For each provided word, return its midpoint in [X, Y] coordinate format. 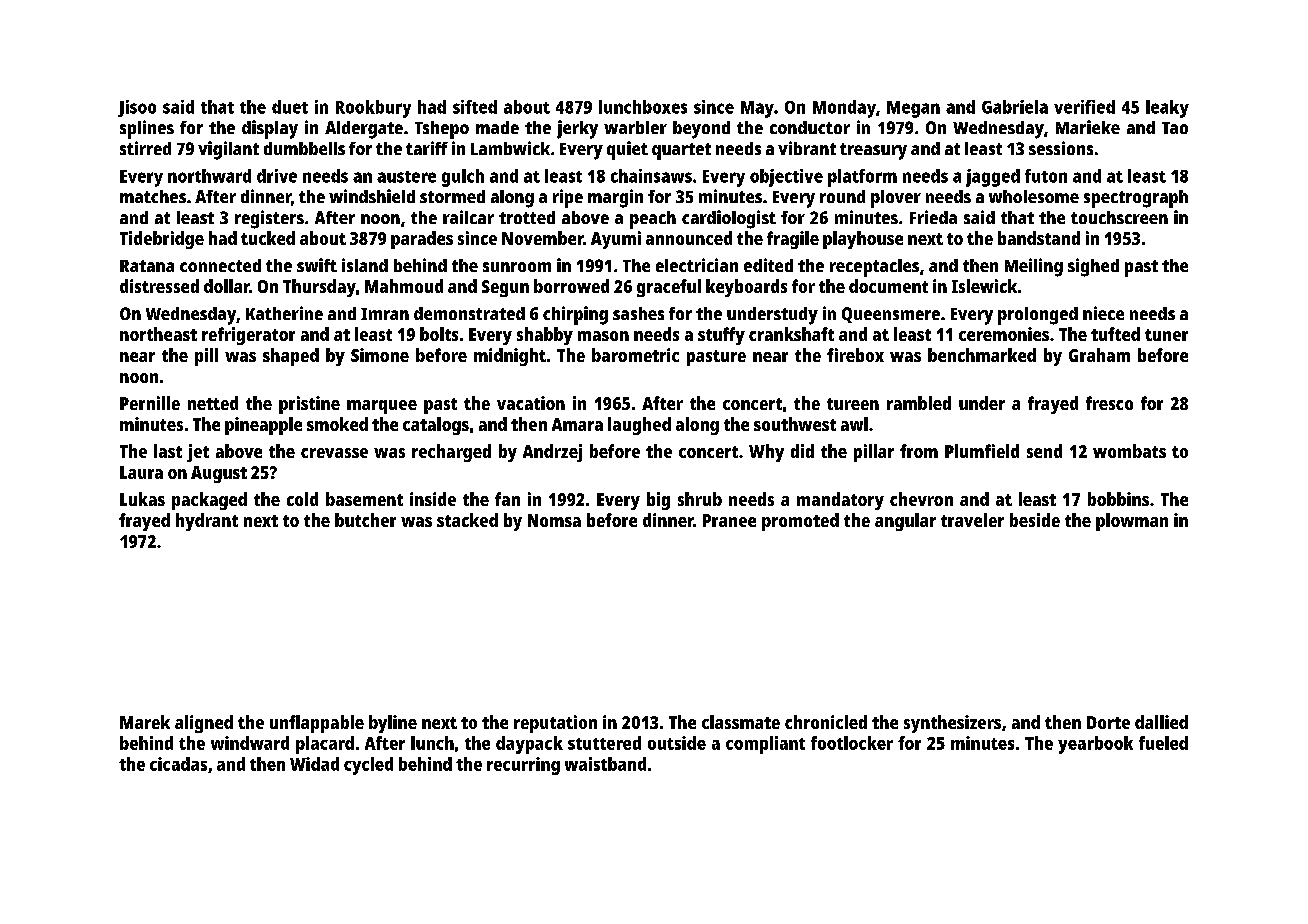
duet [290, 107]
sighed [1093, 267]
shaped [291, 357]
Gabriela [1015, 107]
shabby [545, 336]
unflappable [317, 724]
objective [786, 178]
